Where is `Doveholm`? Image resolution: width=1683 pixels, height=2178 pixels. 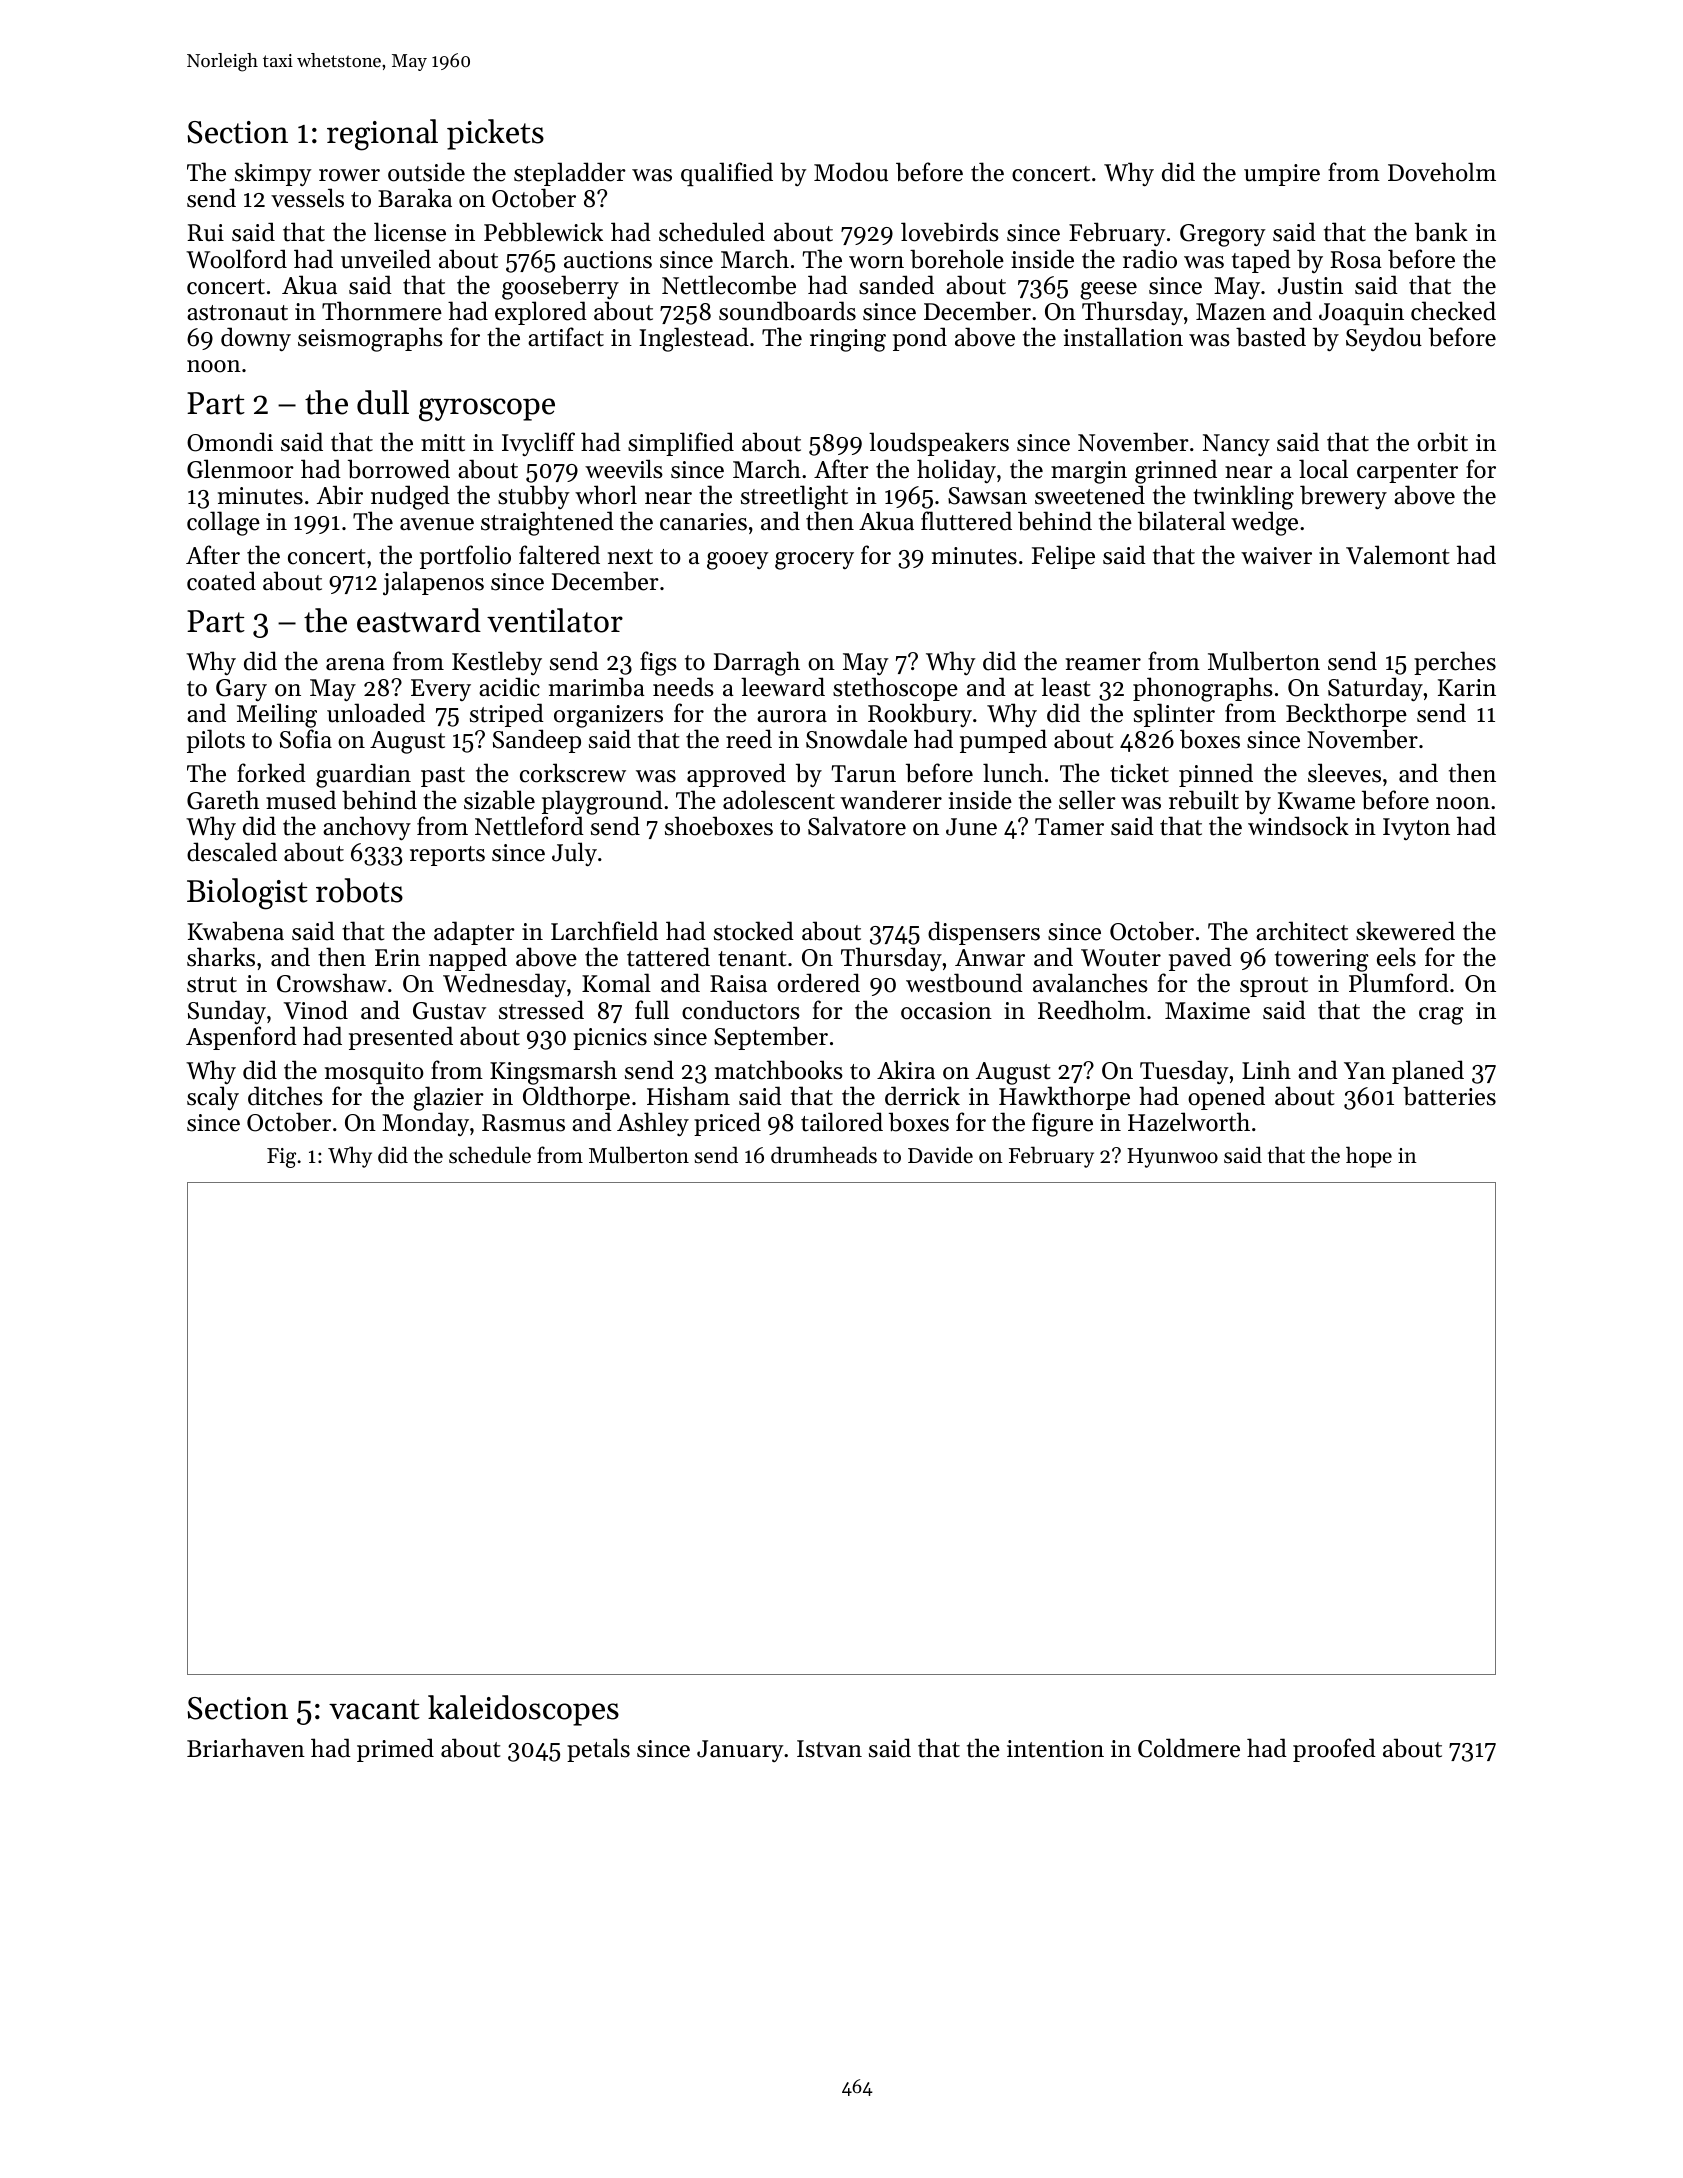 Doveholm is located at coordinates (1442, 172).
